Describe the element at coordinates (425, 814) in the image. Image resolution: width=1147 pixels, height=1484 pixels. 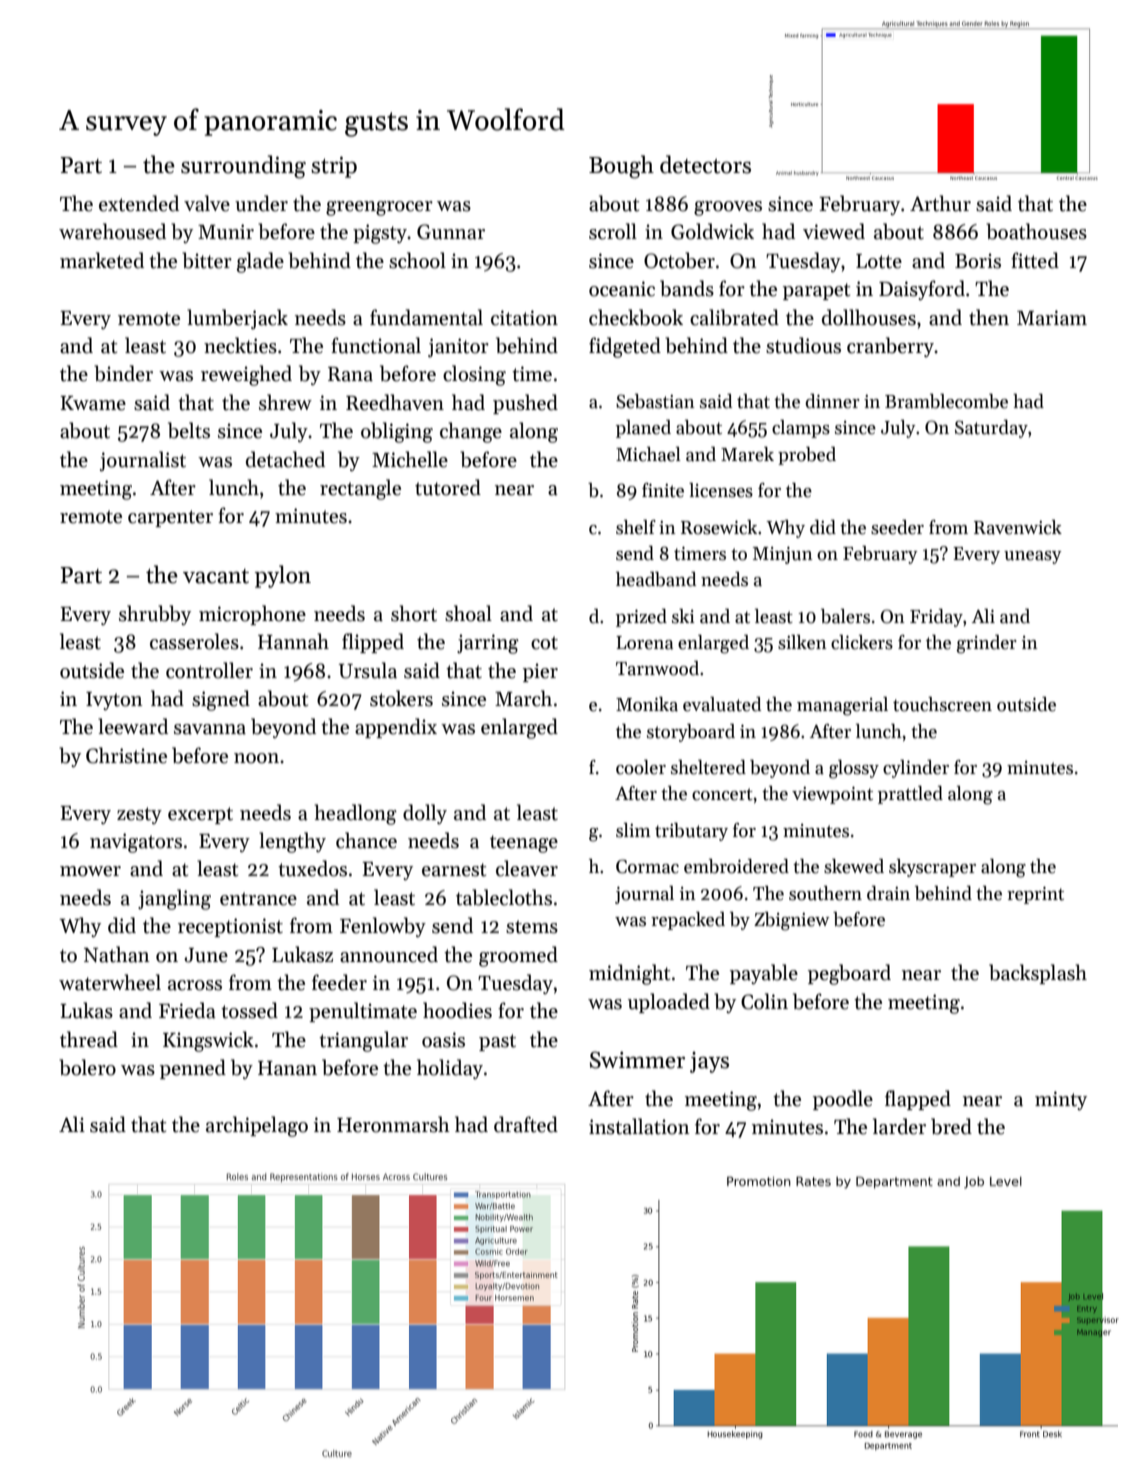
I see `dolly` at that location.
